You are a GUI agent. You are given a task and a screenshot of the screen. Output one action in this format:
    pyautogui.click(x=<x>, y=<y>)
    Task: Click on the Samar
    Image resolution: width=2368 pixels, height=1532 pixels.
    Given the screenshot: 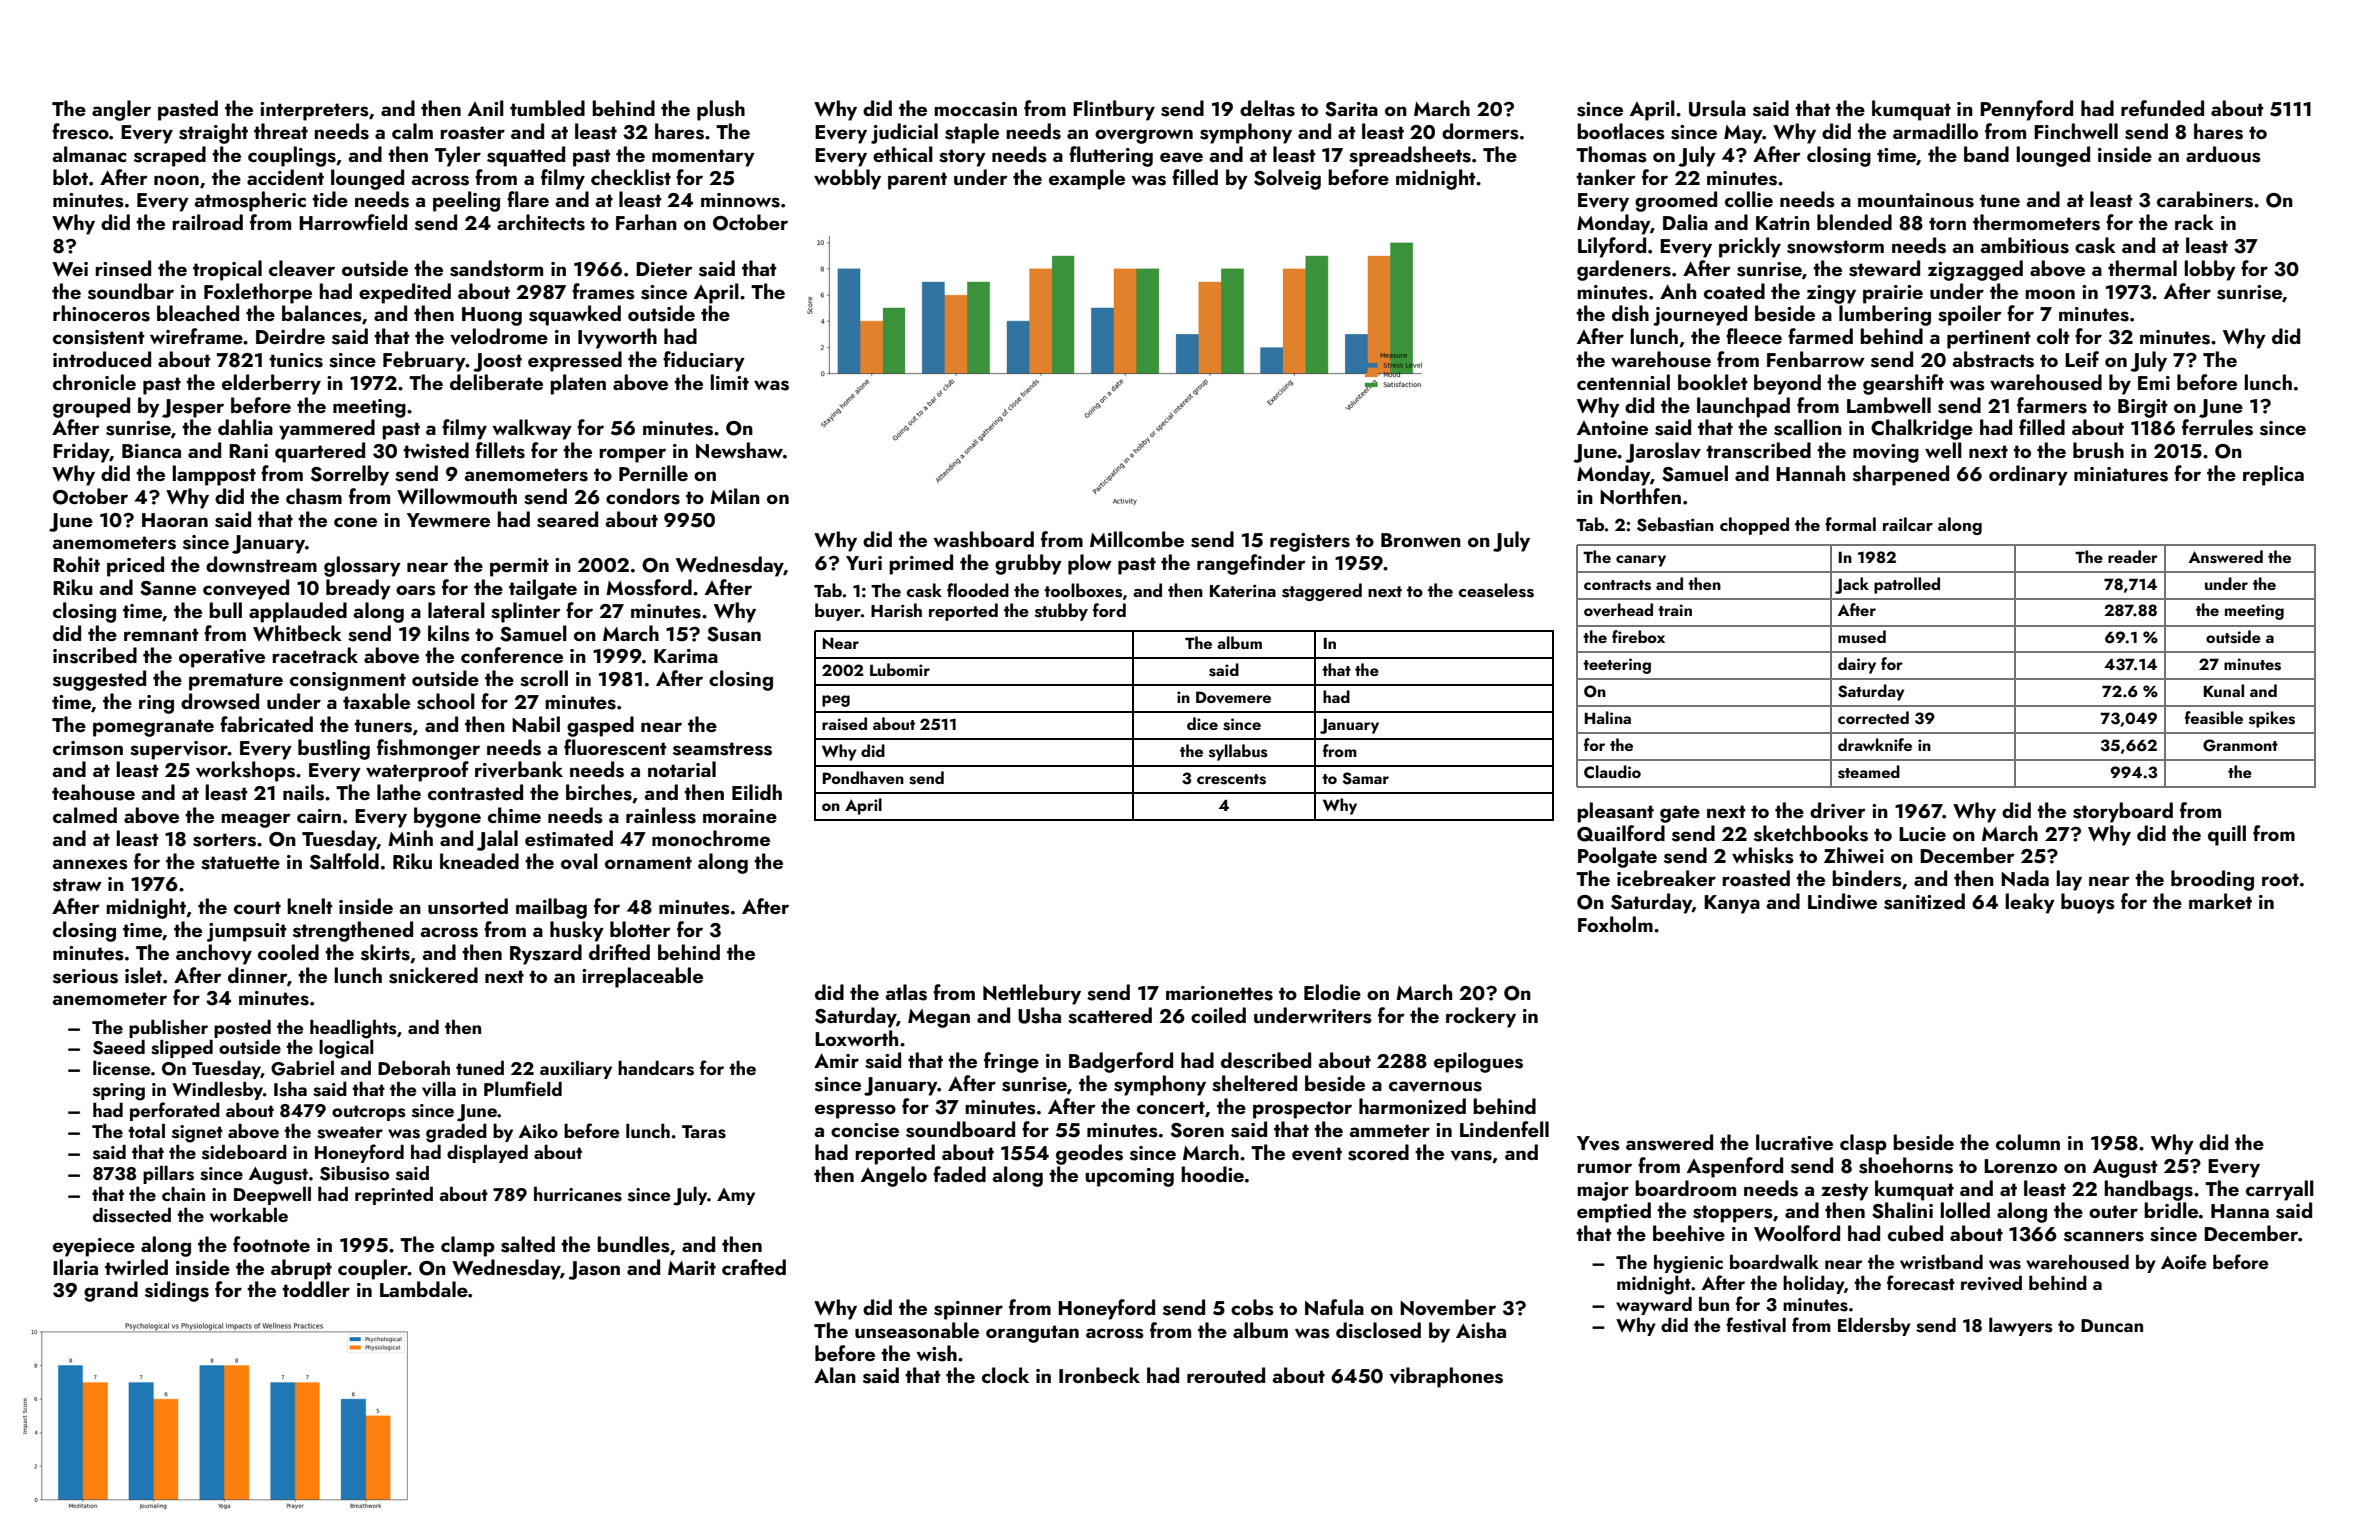 What is the action you would take?
    pyautogui.click(x=1365, y=778)
